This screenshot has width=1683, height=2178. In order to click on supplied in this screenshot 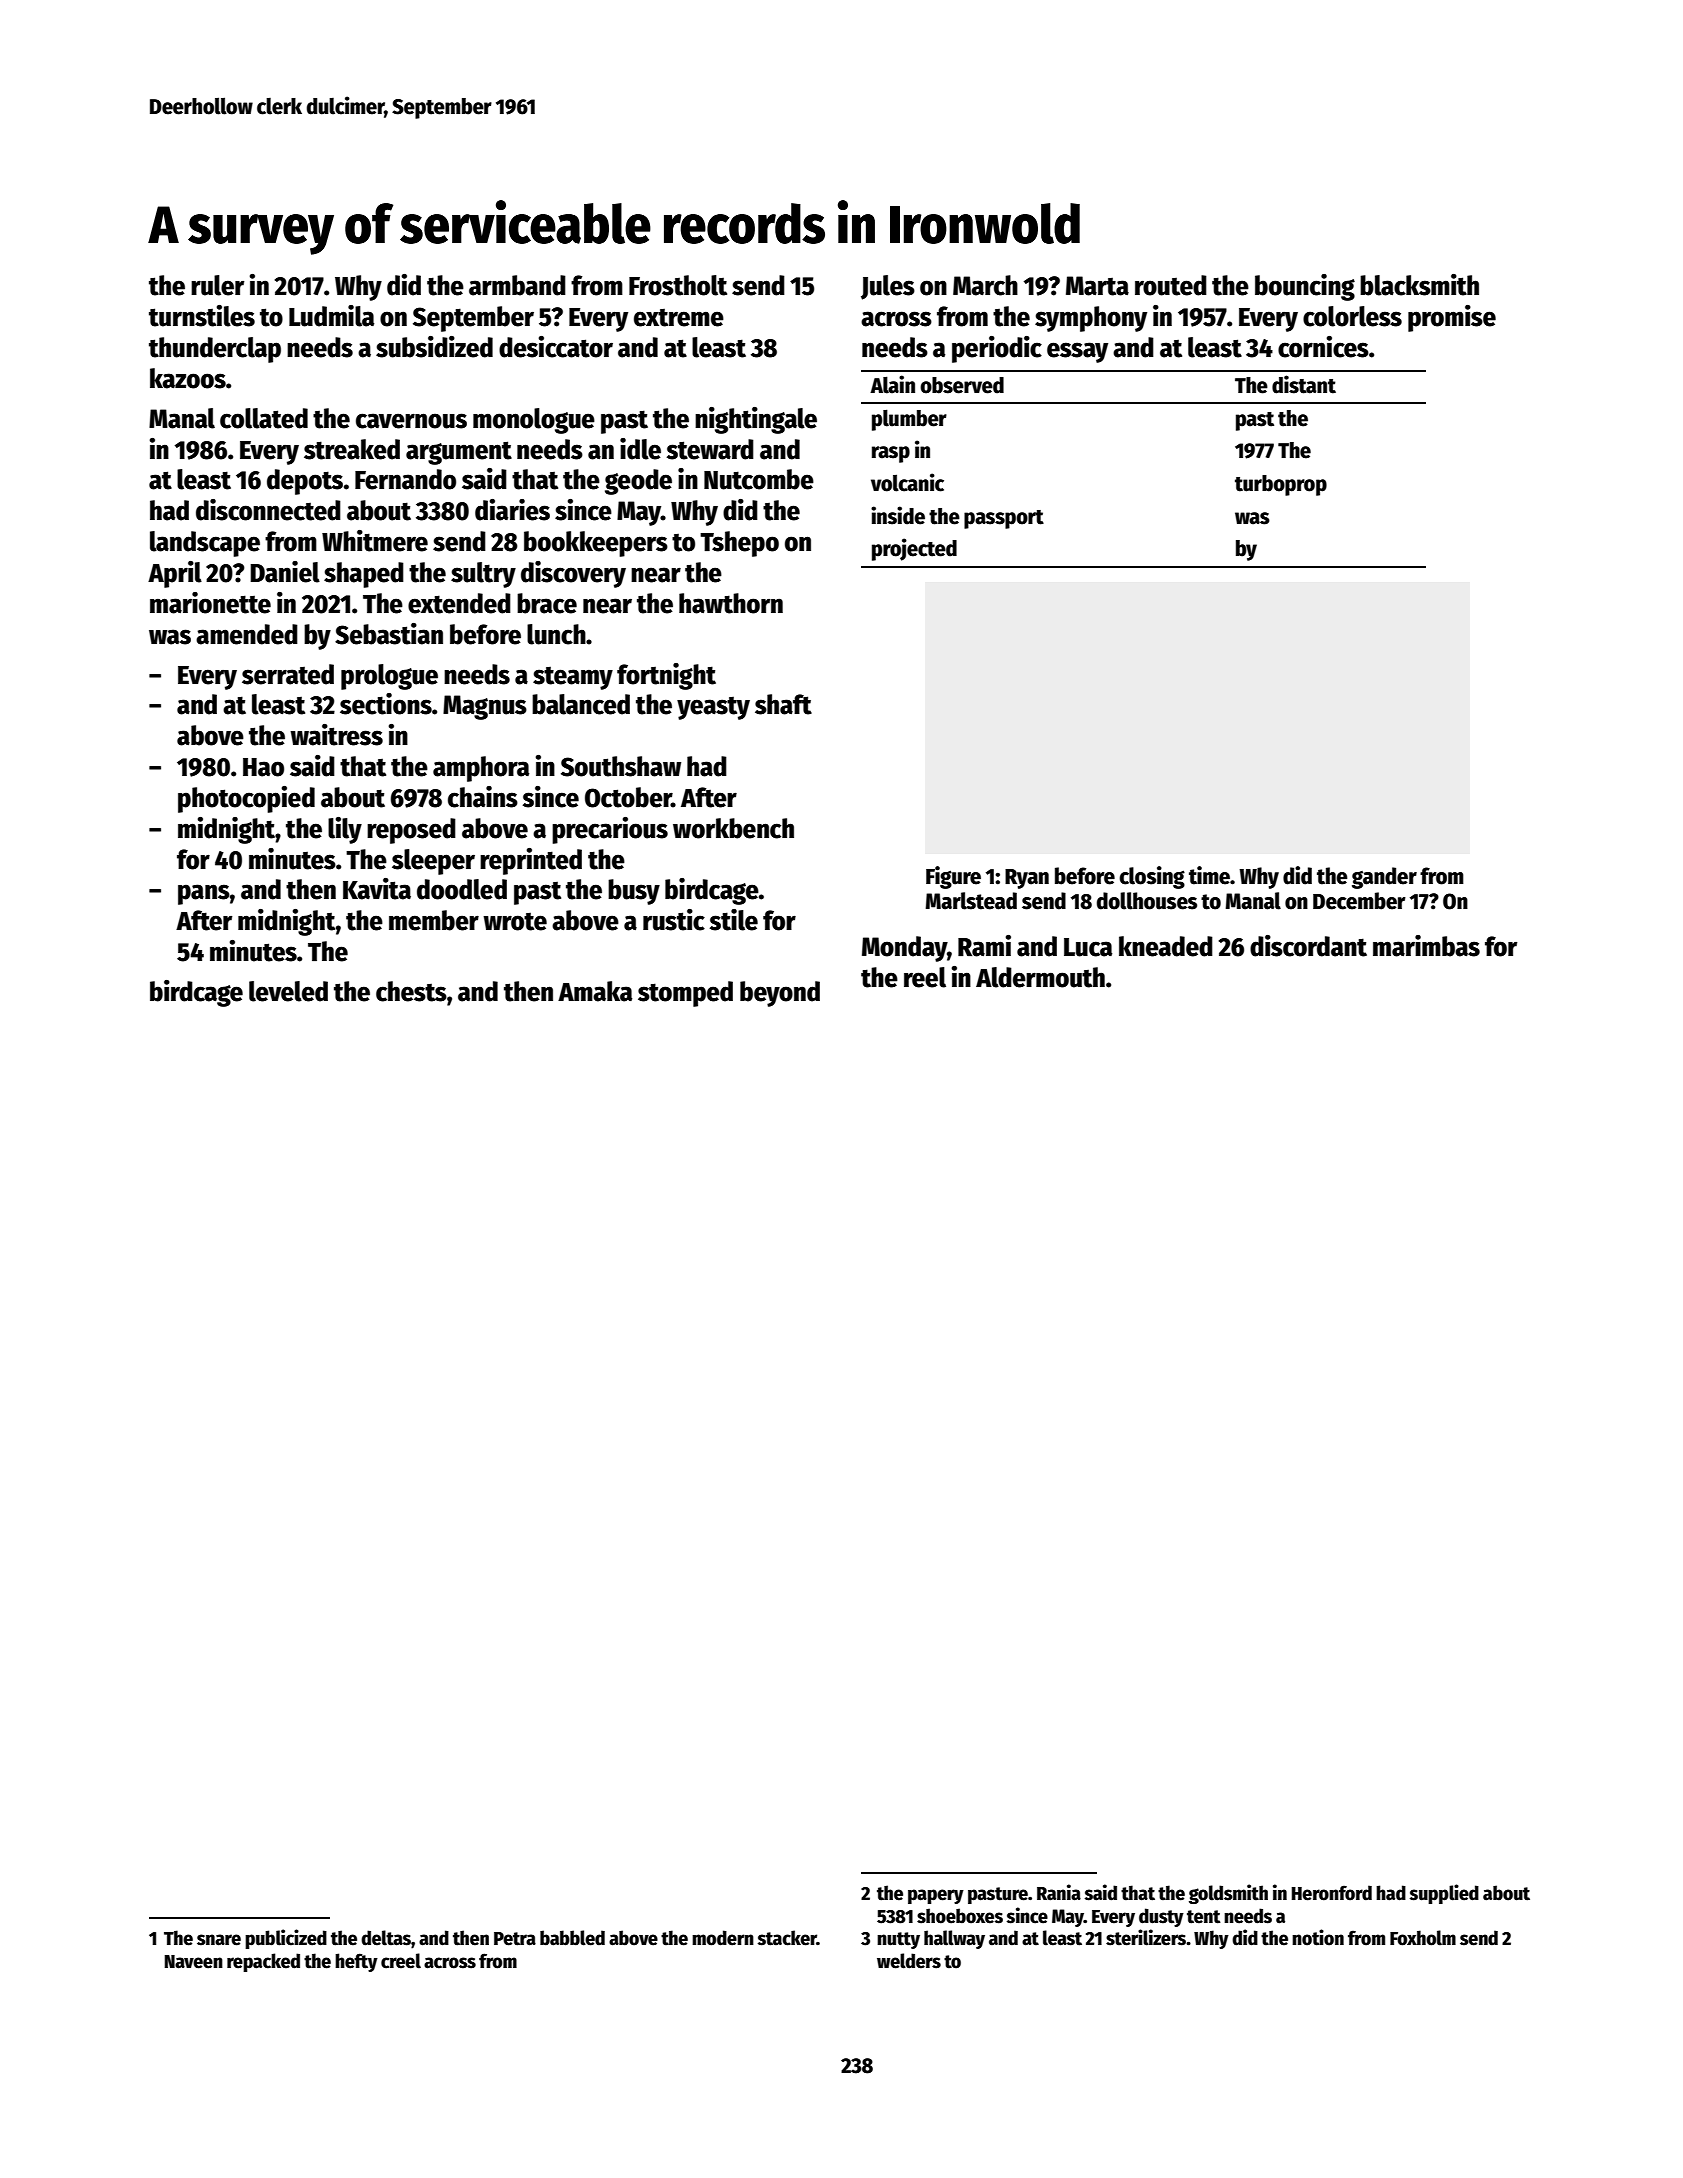, I will do `click(1444, 1894)`.
